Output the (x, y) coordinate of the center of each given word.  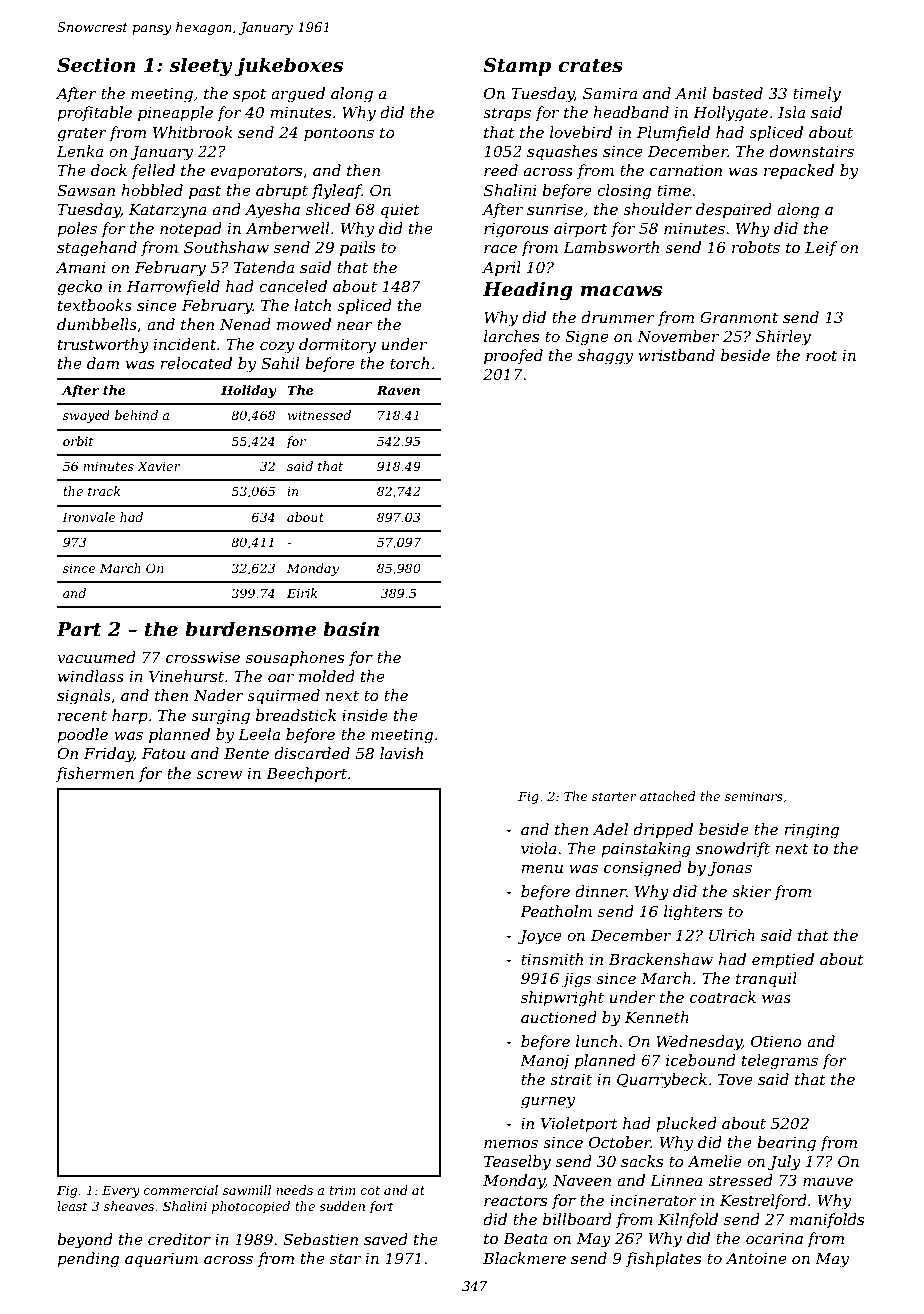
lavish (401, 753)
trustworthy (103, 346)
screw (219, 775)
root (821, 355)
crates (590, 66)
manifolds (827, 1220)
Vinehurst (186, 676)
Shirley (783, 338)
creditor (179, 1239)
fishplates (663, 1259)
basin (351, 629)
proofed (513, 356)
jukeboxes (289, 66)
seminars (754, 796)
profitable (94, 113)
